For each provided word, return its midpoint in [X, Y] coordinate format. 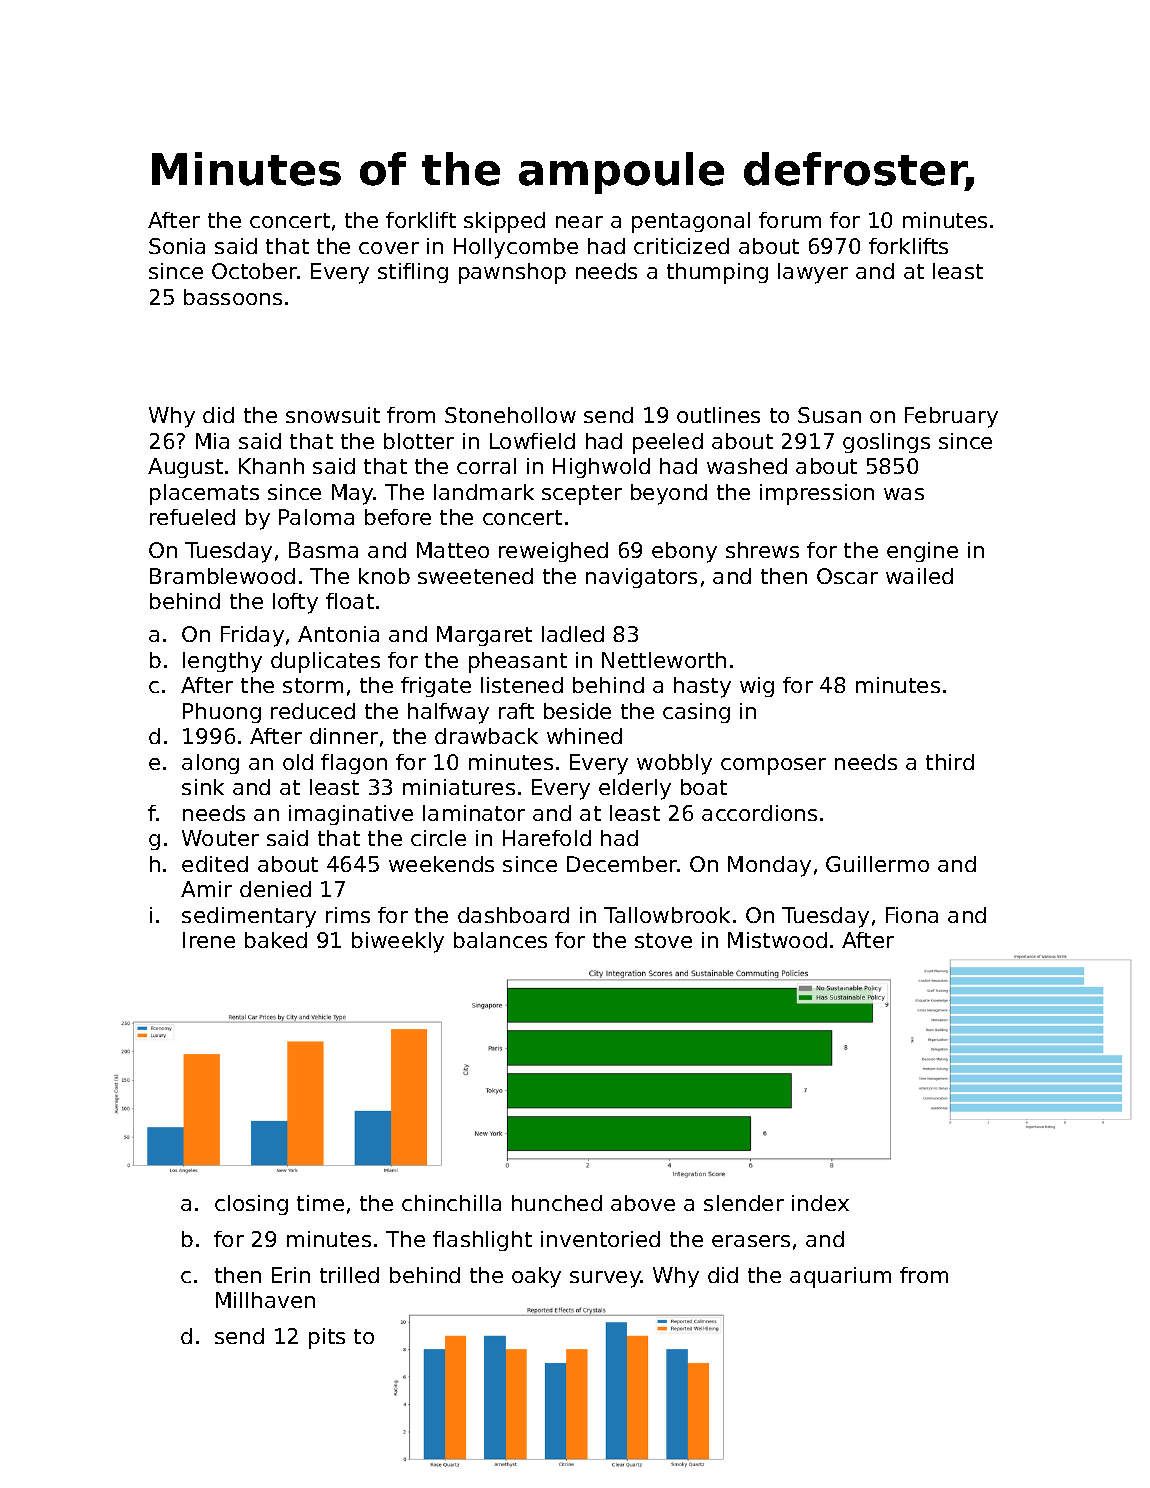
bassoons [233, 297]
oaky [536, 1277]
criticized [681, 246]
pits [327, 1338]
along [210, 764]
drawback [486, 736]
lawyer [813, 273]
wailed [919, 576]
